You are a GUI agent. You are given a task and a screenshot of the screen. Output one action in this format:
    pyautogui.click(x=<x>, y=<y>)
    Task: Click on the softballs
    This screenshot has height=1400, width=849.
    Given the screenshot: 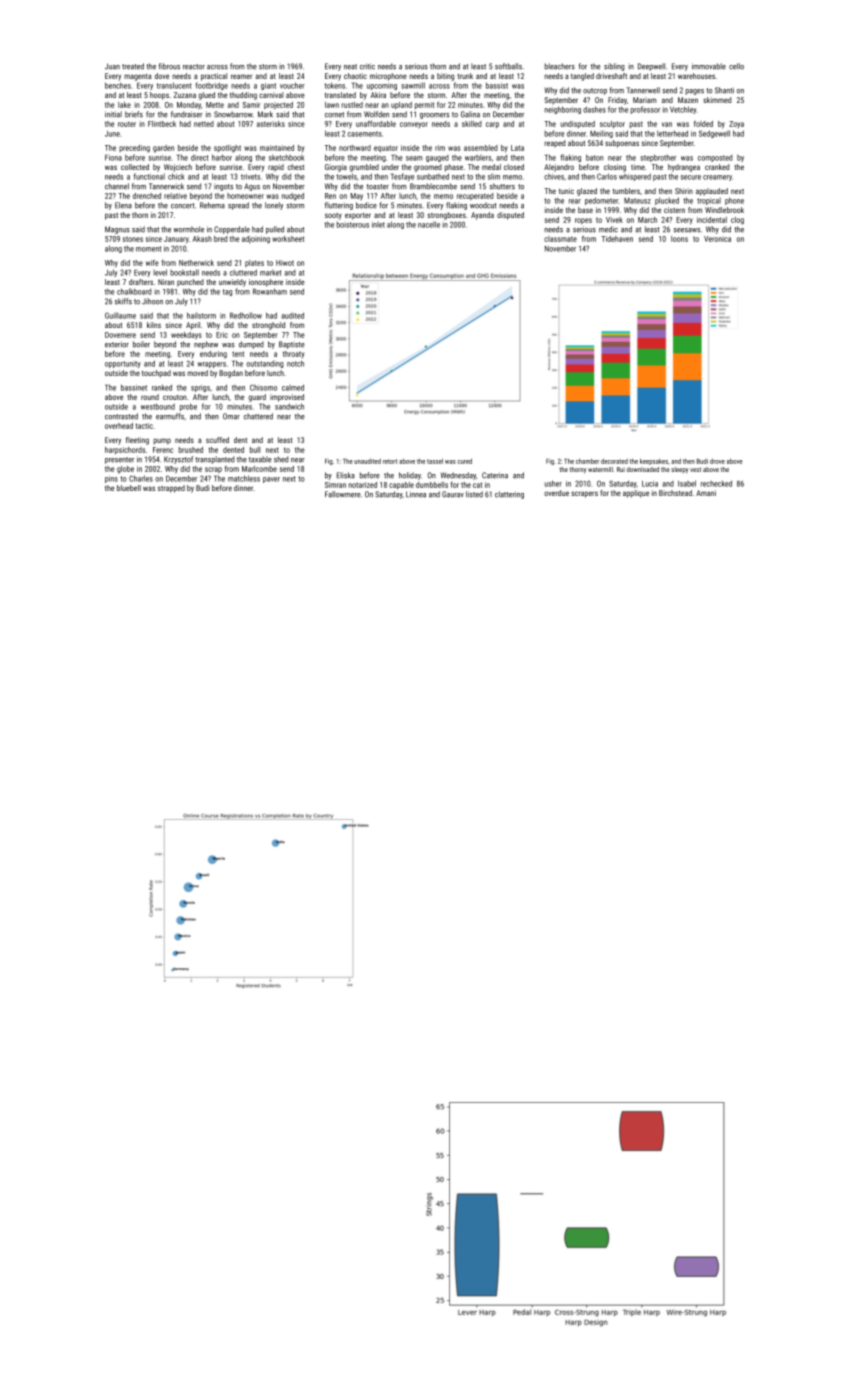 What is the action you would take?
    pyautogui.click(x=508, y=66)
